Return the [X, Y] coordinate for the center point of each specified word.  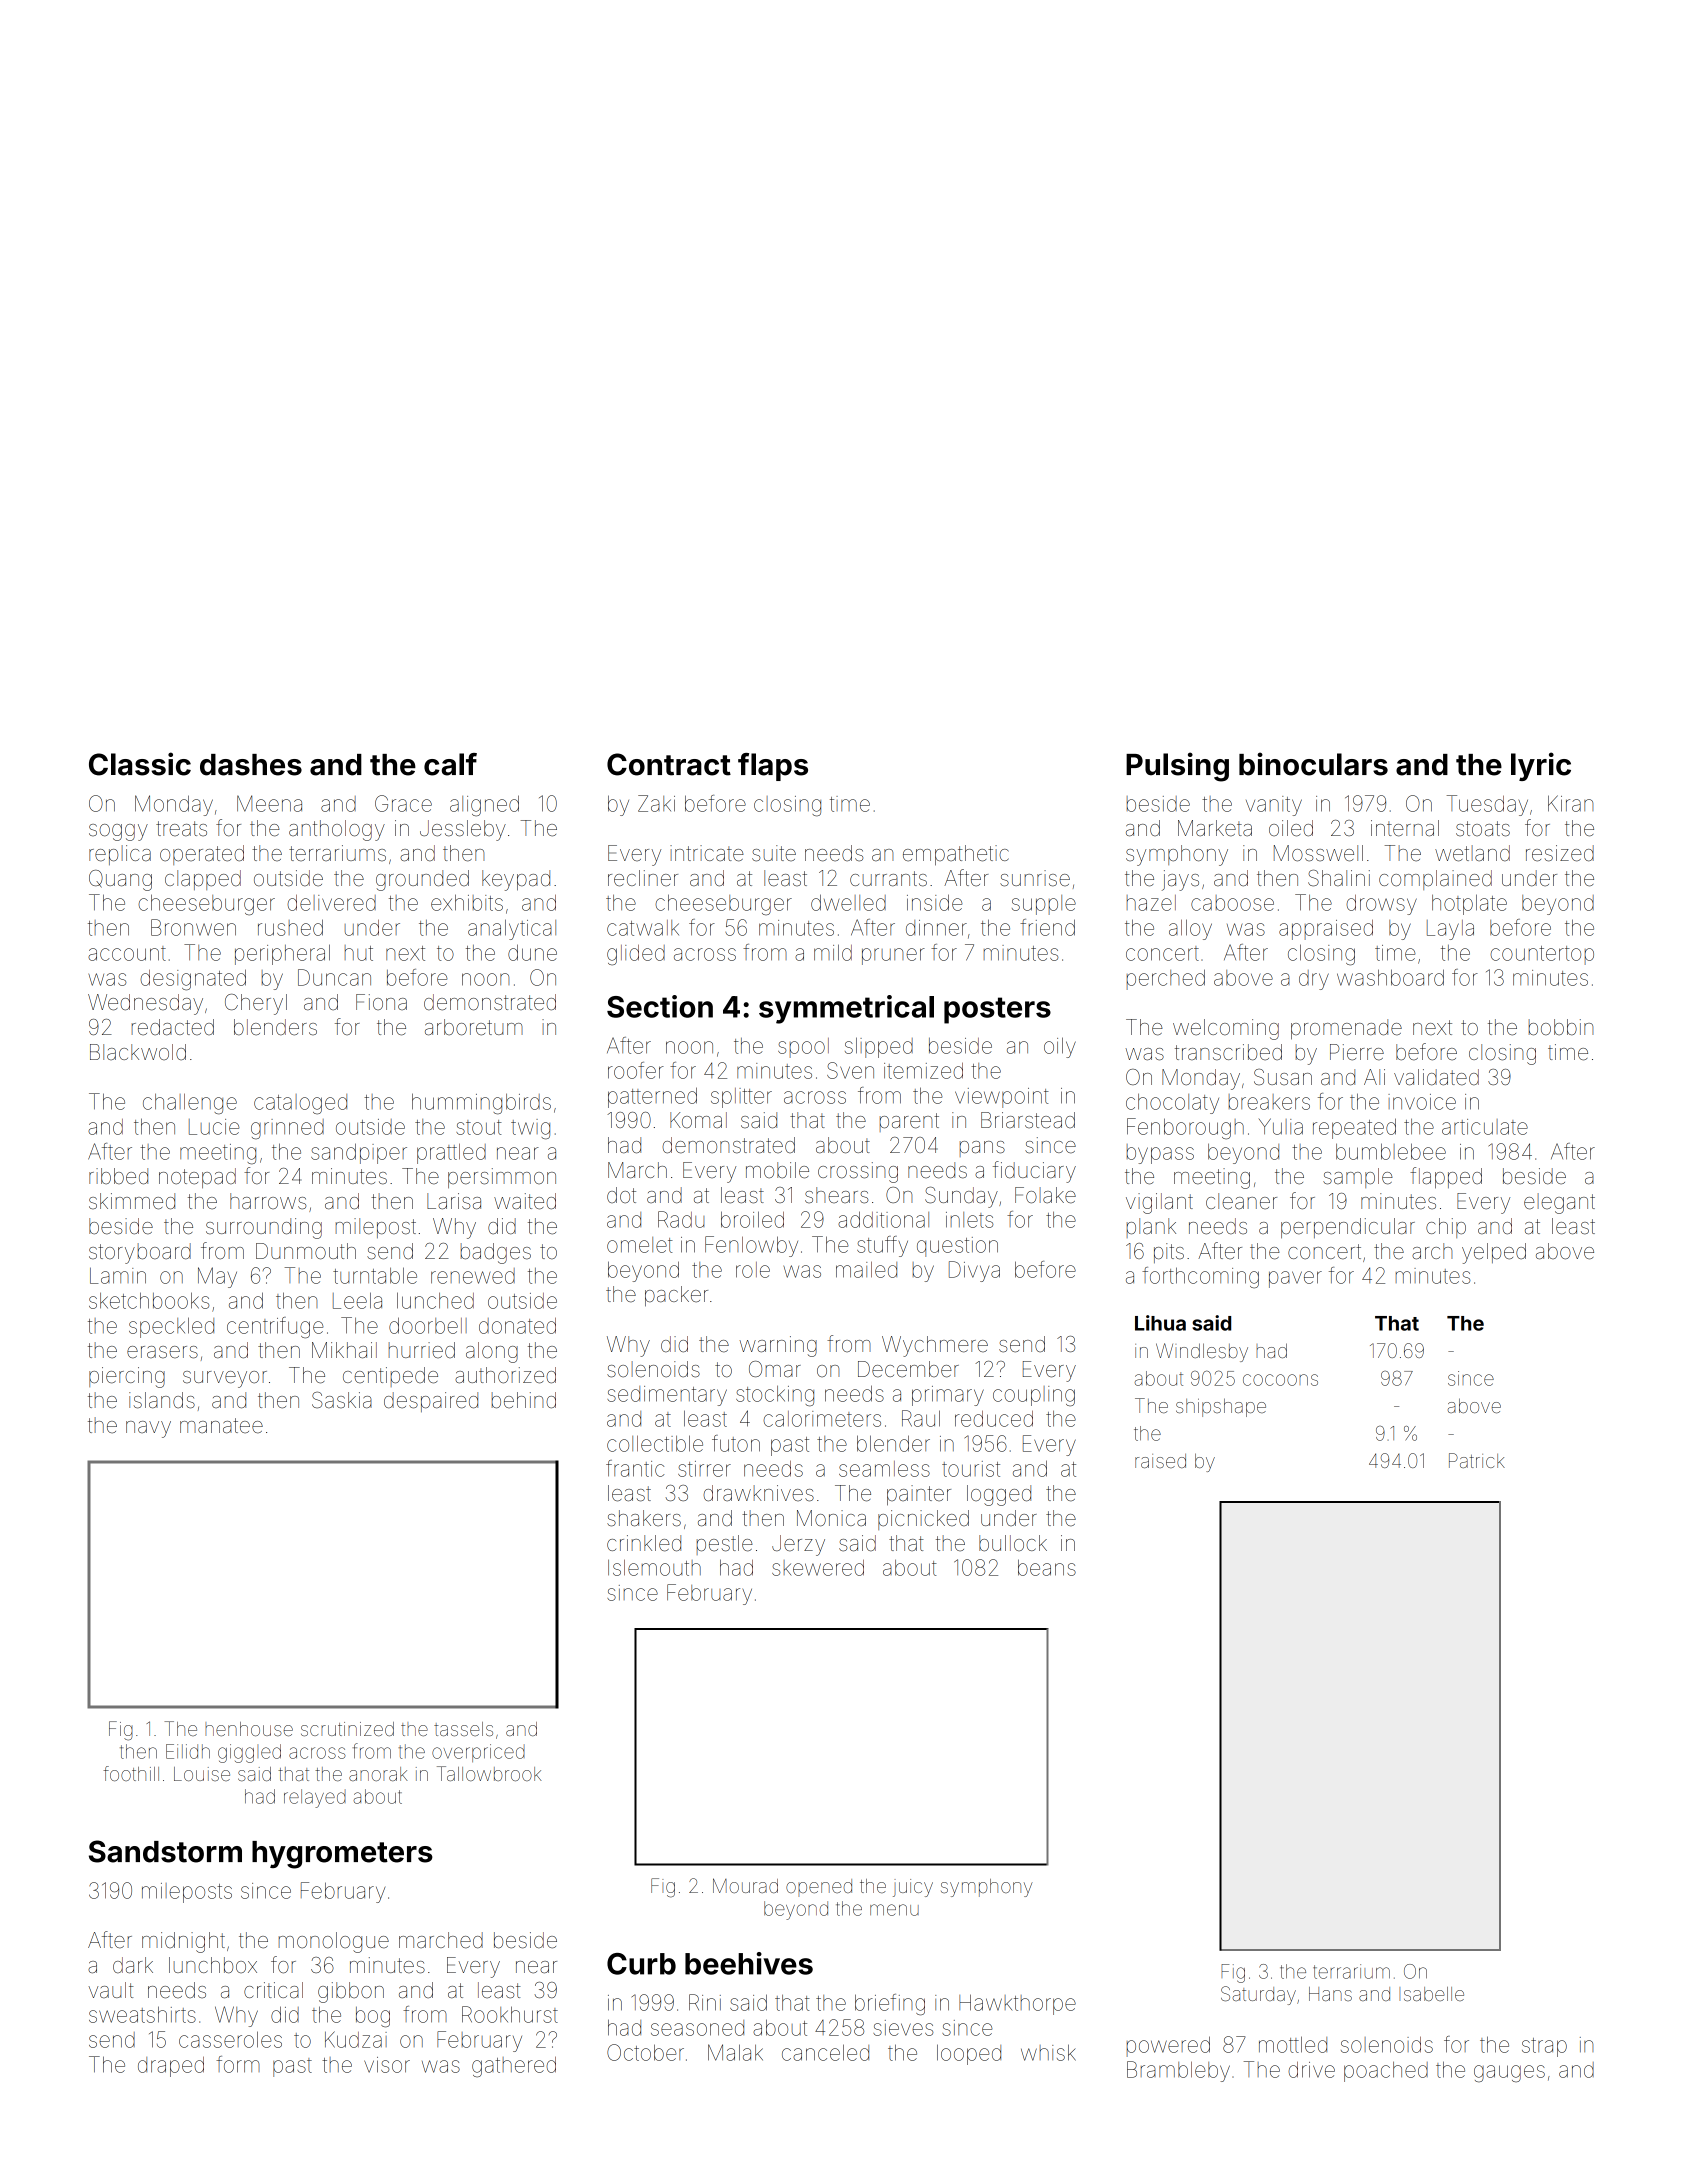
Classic [140, 764]
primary [948, 1396]
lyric [1541, 766]
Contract [669, 764]
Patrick [1477, 1460]
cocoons [1280, 1380]
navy [148, 1429]
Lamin [118, 1276]
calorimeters [822, 1419]
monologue [334, 1942]
